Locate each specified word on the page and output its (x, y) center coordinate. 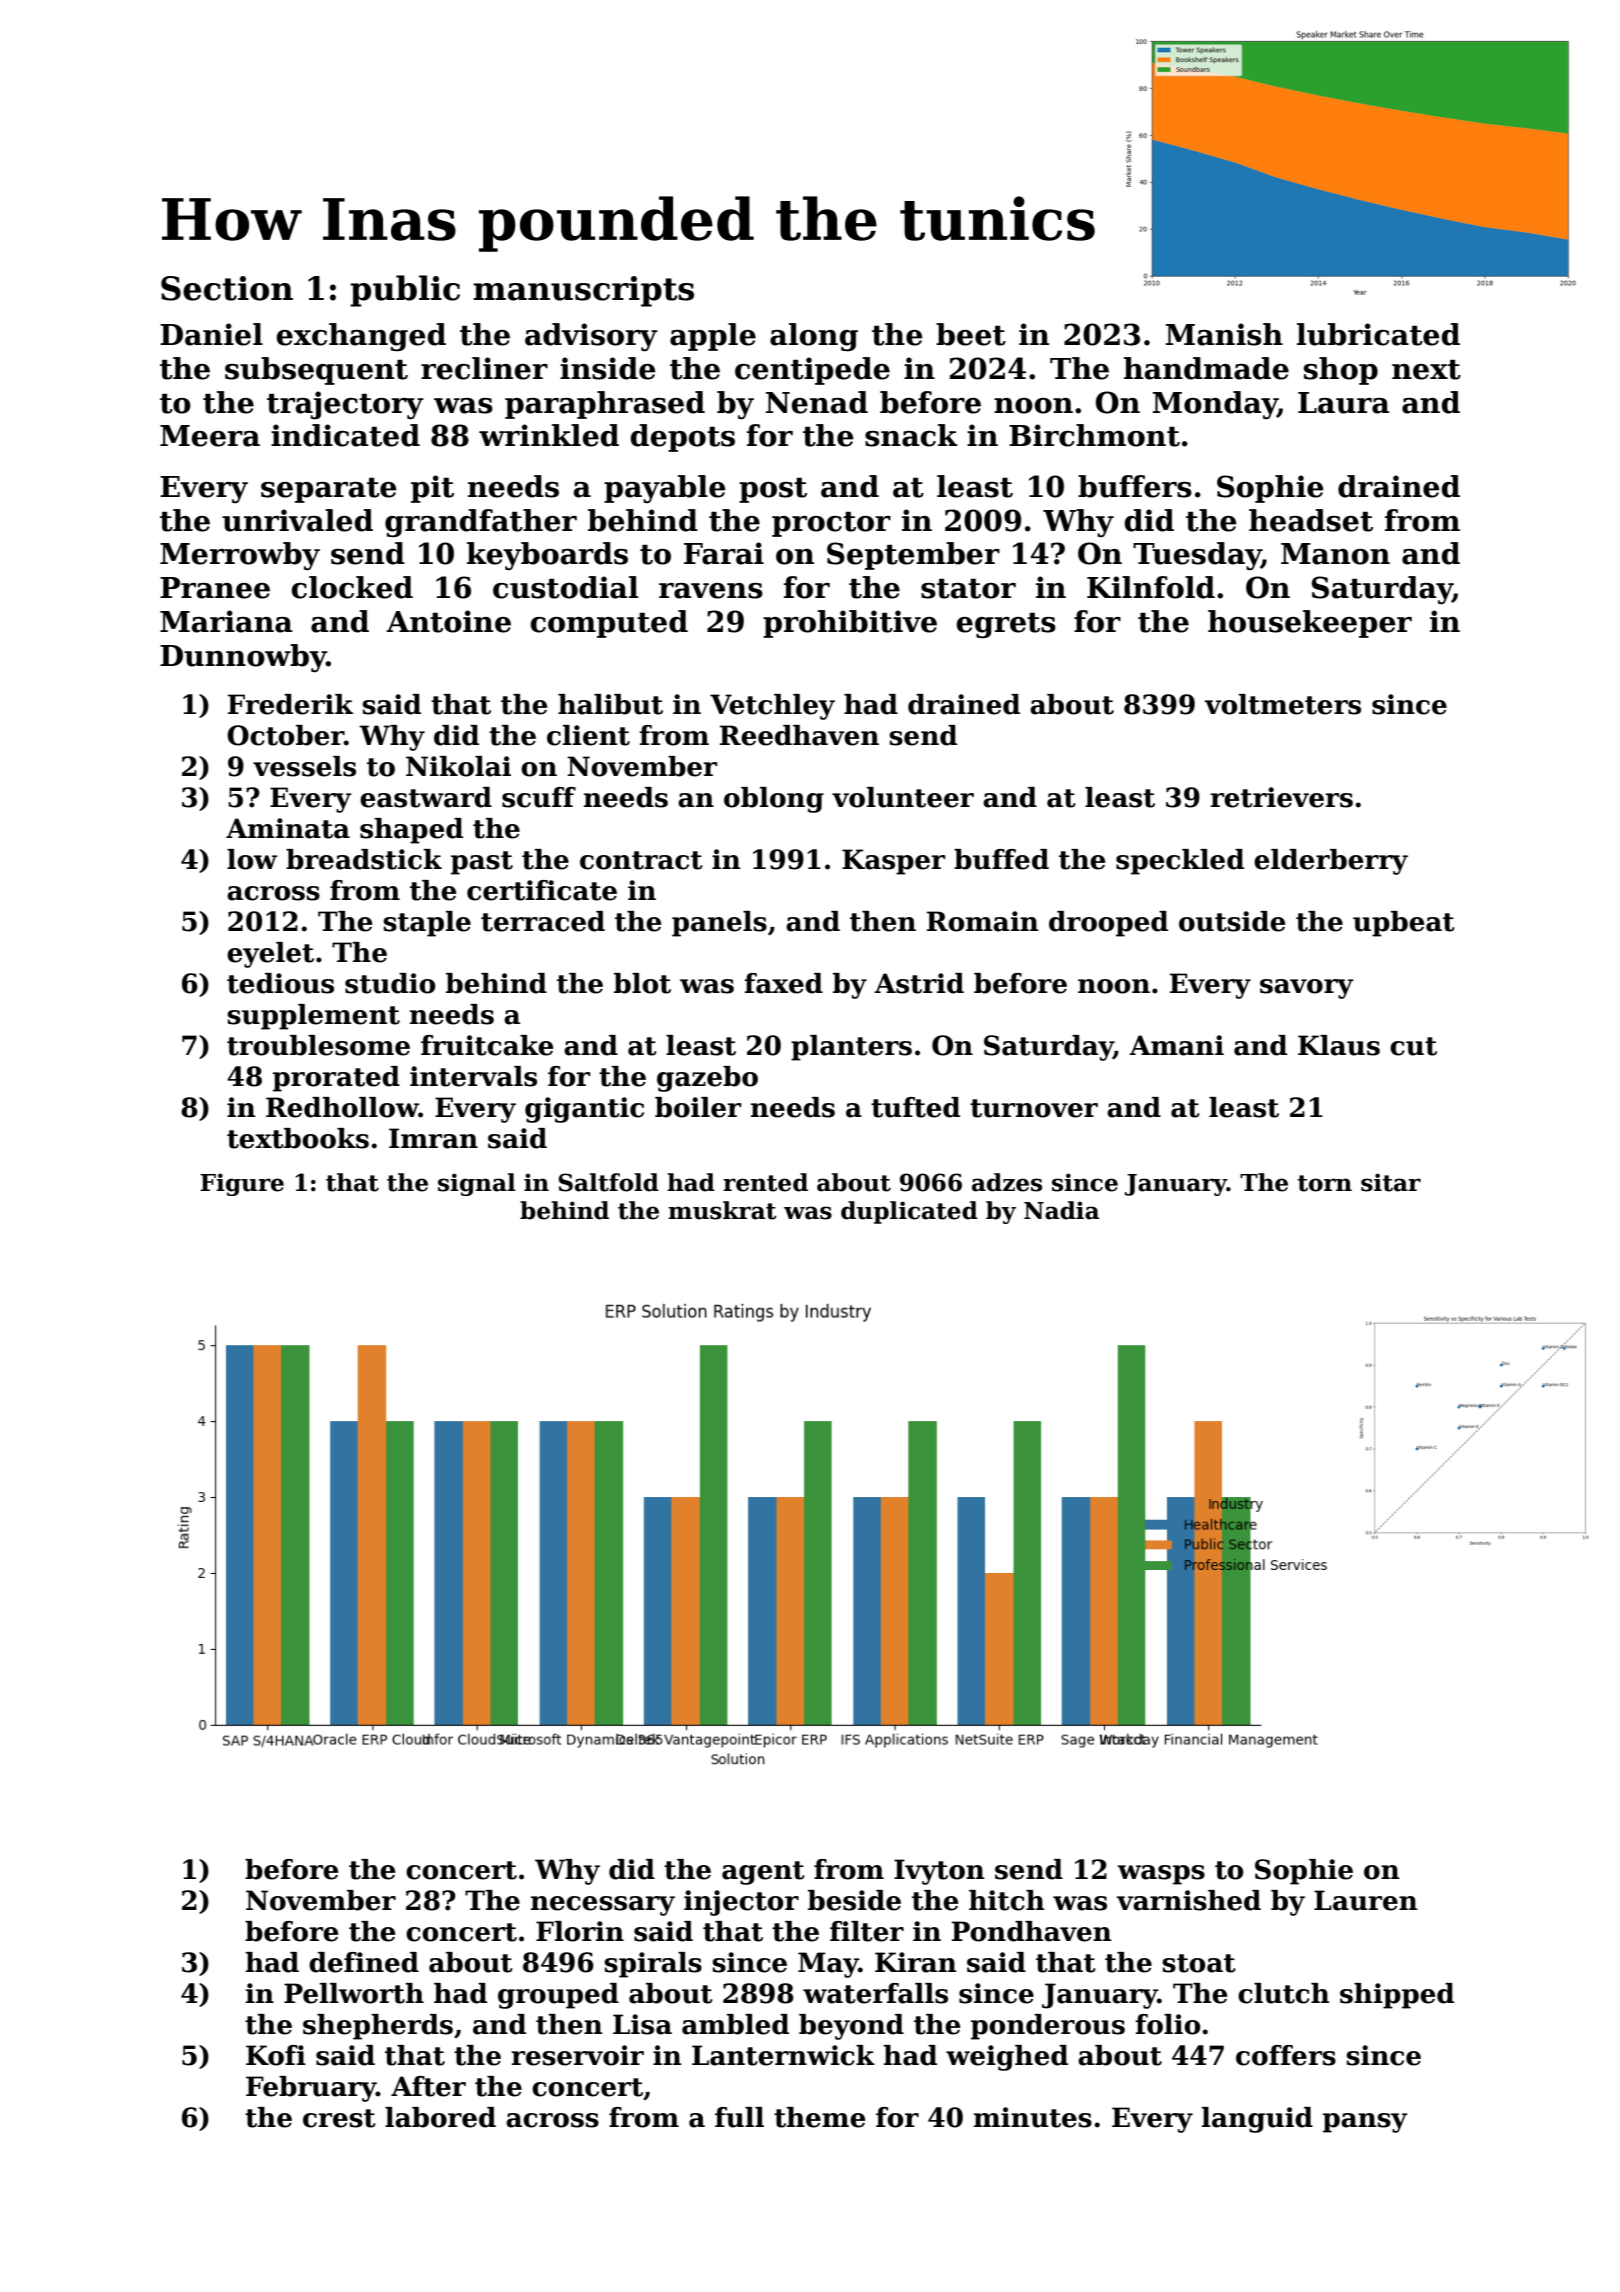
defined (364, 1962)
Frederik (290, 704)
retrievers (1281, 797)
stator (968, 589)
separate (329, 490)
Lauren (1366, 1900)
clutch (1284, 1993)
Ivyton (939, 1872)
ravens (711, 591)
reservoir (577, 2055)
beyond (851, 2027)
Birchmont (1094, 435)
